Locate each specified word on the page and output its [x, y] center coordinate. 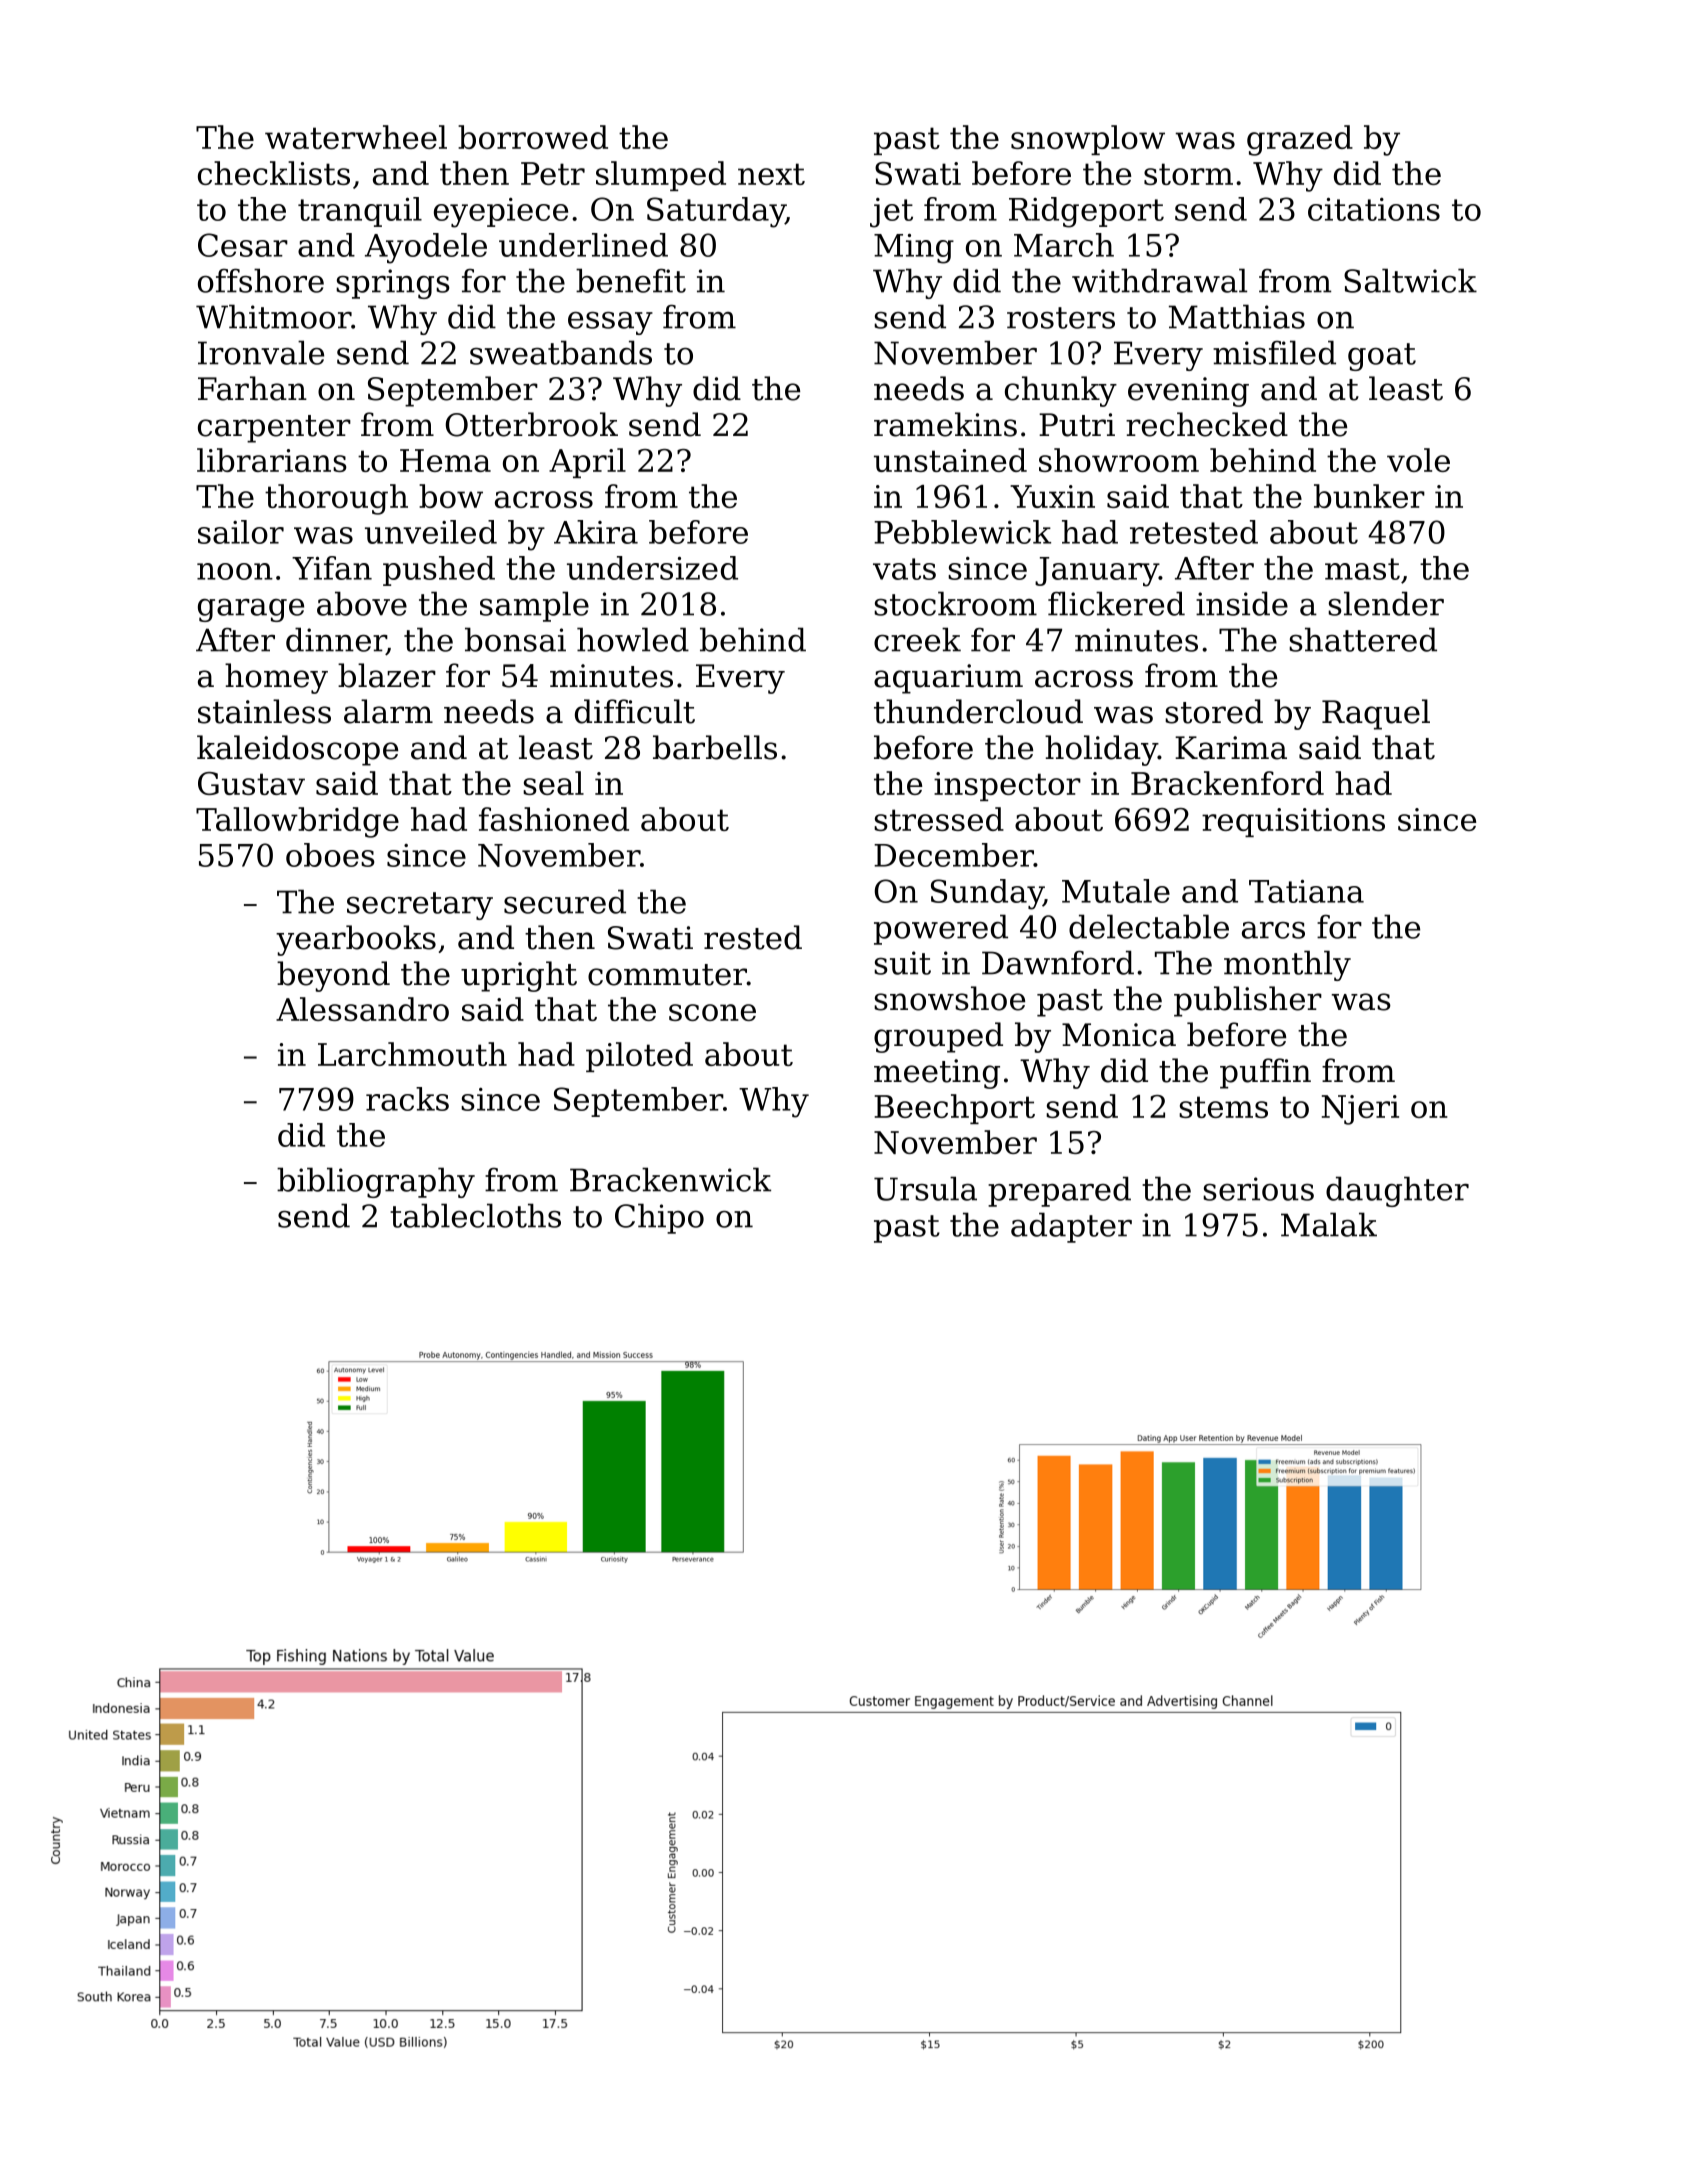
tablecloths [475, 1215]
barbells [715, 747]
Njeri [1360, 1110]
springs [393, 284]
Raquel [1376, 714]
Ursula [925, 1188]
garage [251, 610]
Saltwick [1410, 280]
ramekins [945, 424]
